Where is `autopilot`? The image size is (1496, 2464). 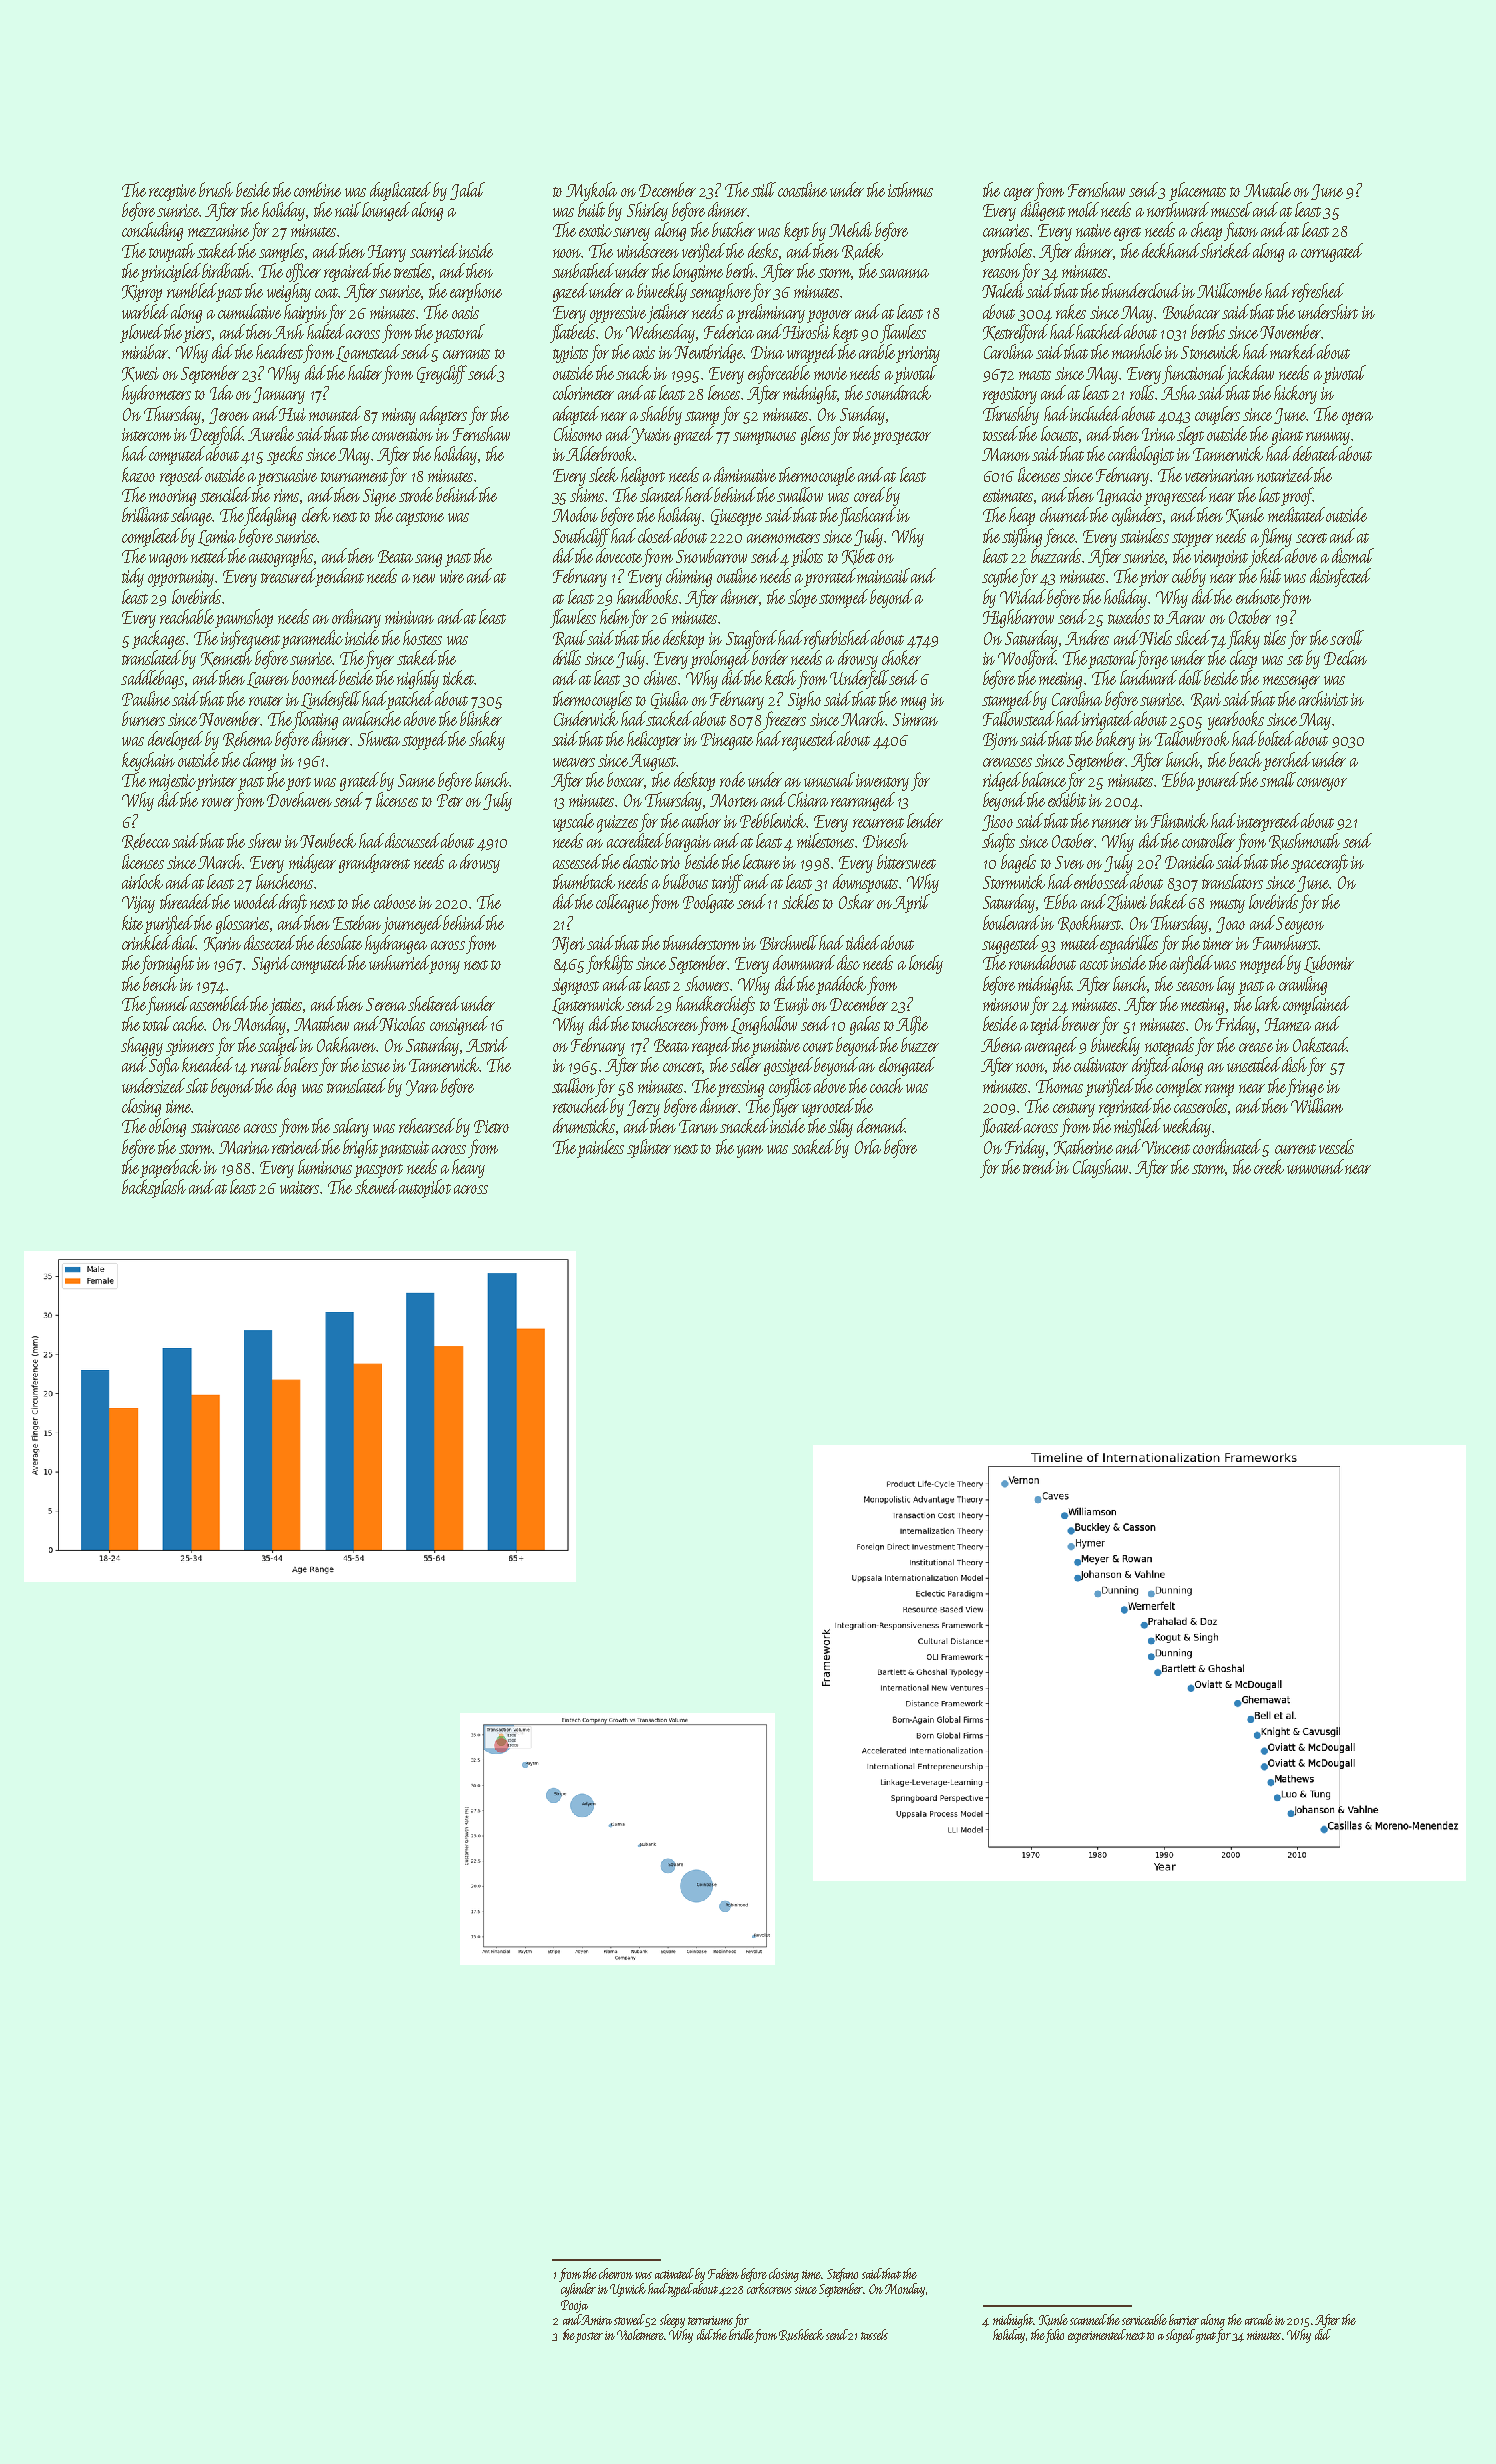 autopilot is located at coordinates (425, 1188).
